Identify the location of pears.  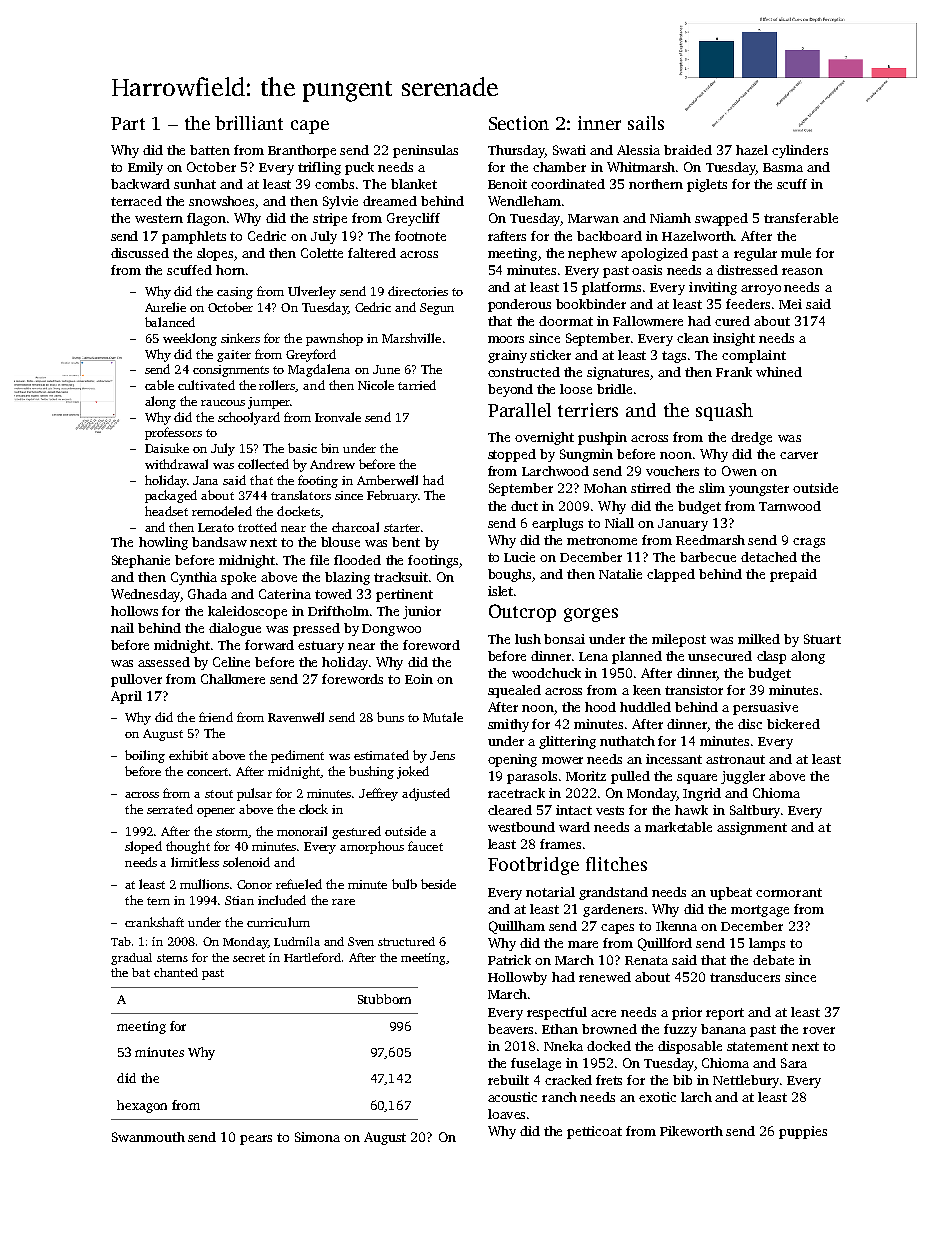
(256, 1140).
